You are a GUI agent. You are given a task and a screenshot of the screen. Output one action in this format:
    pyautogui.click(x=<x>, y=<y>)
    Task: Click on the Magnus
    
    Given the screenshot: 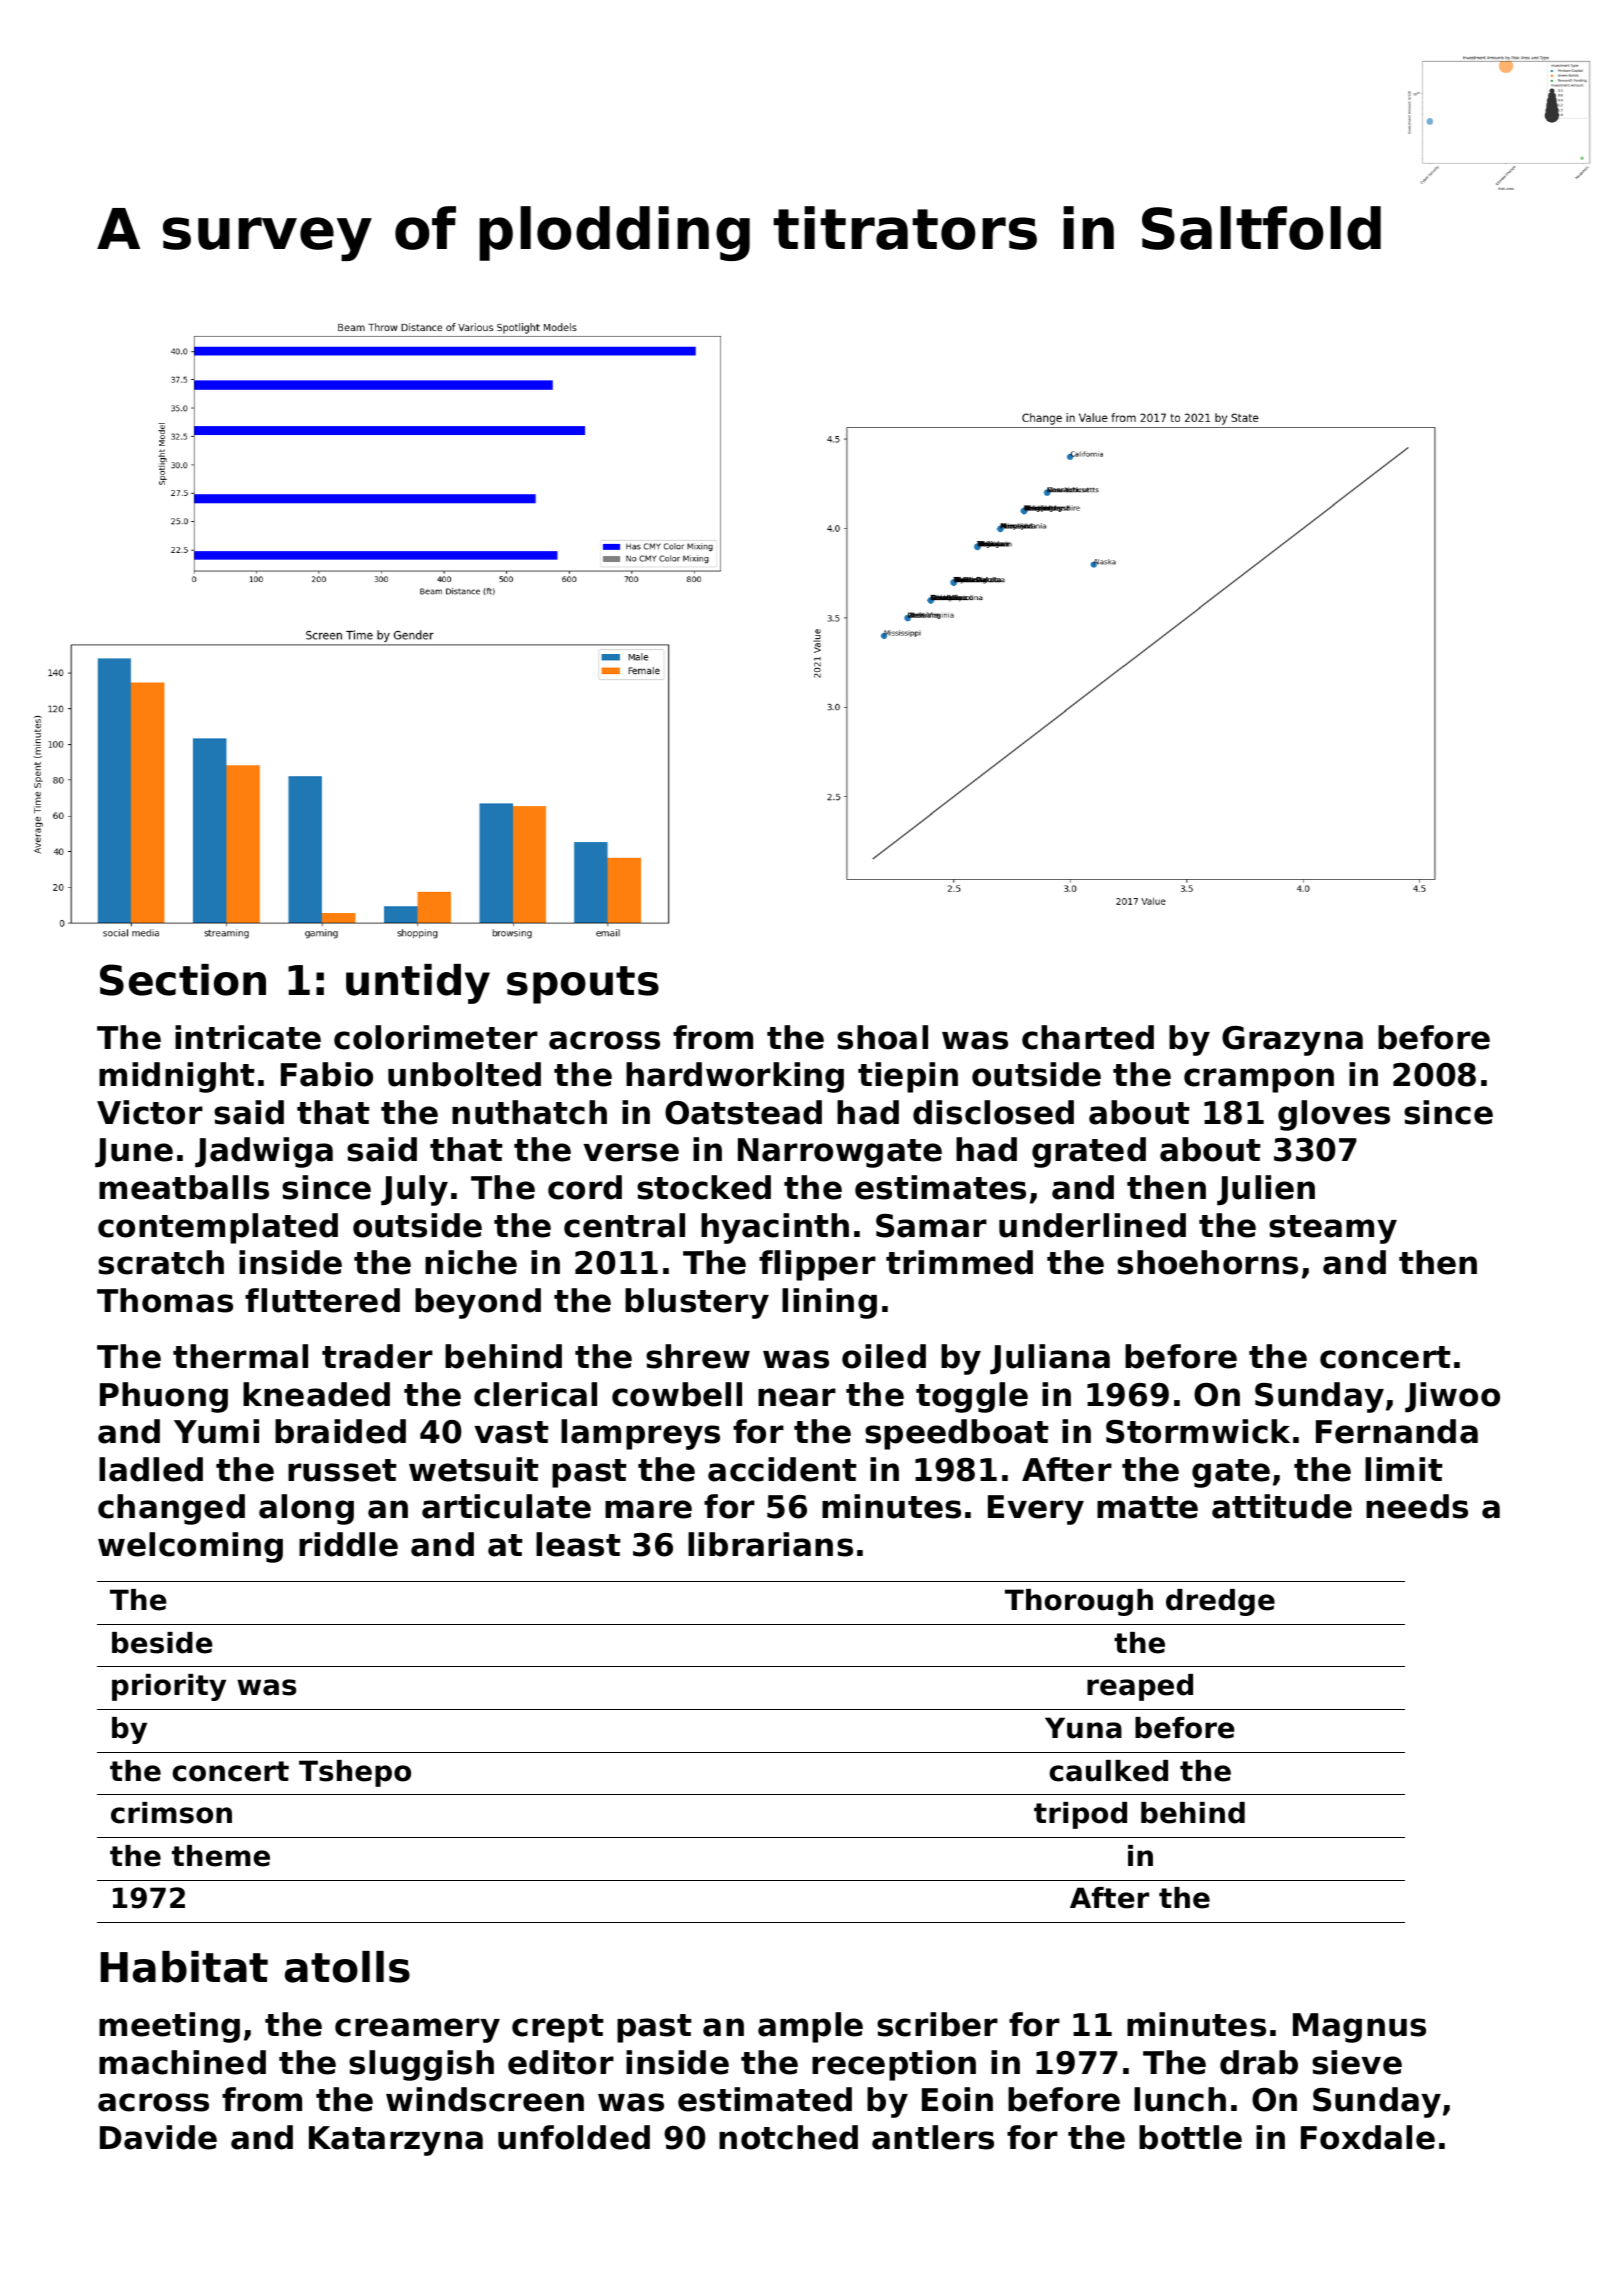 What is the action you would take?
    pyautogui.click(x=1359, y=2028)
